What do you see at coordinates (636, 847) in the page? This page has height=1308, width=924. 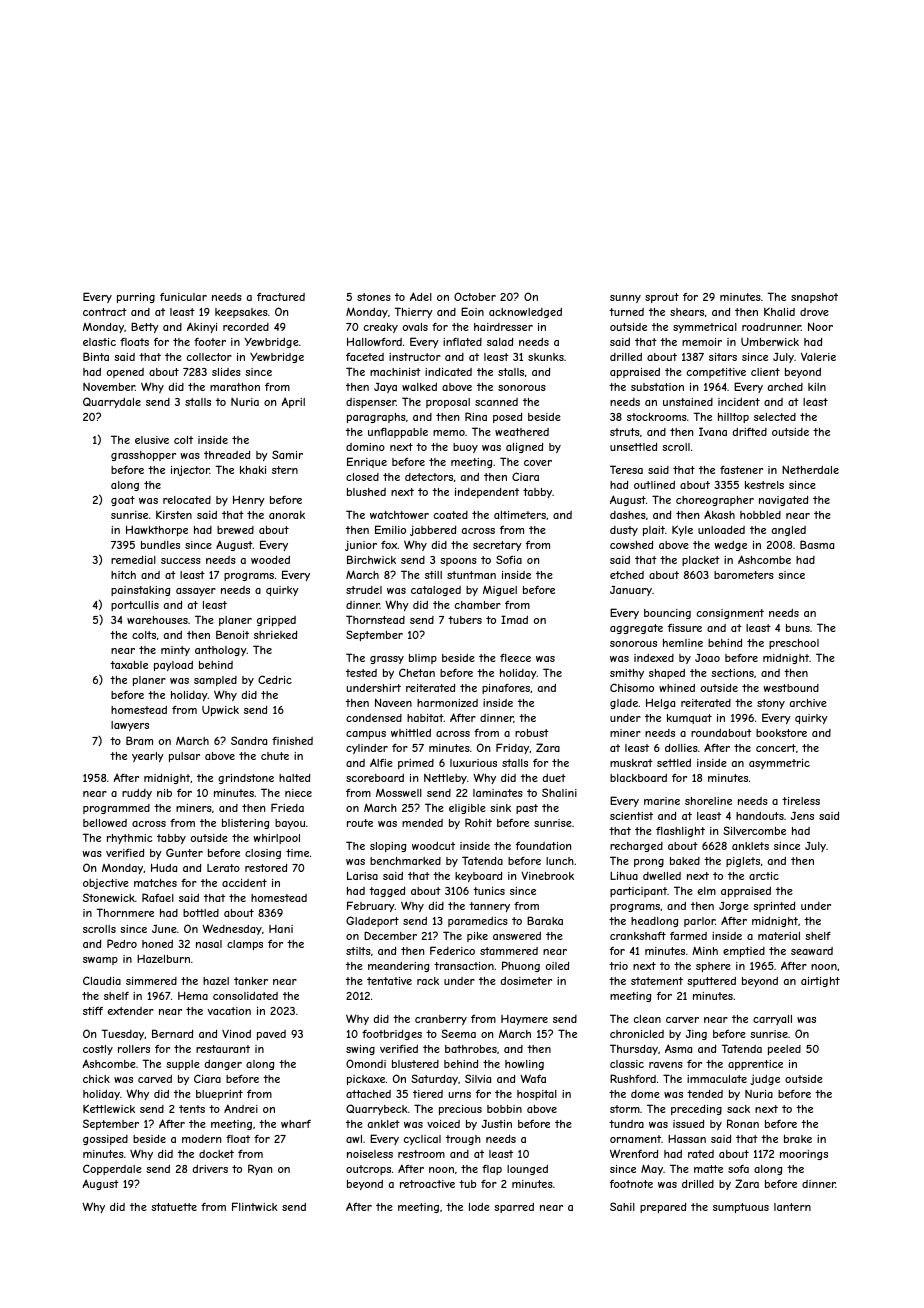 I see `recharged` at bounding box center [636, 847].
